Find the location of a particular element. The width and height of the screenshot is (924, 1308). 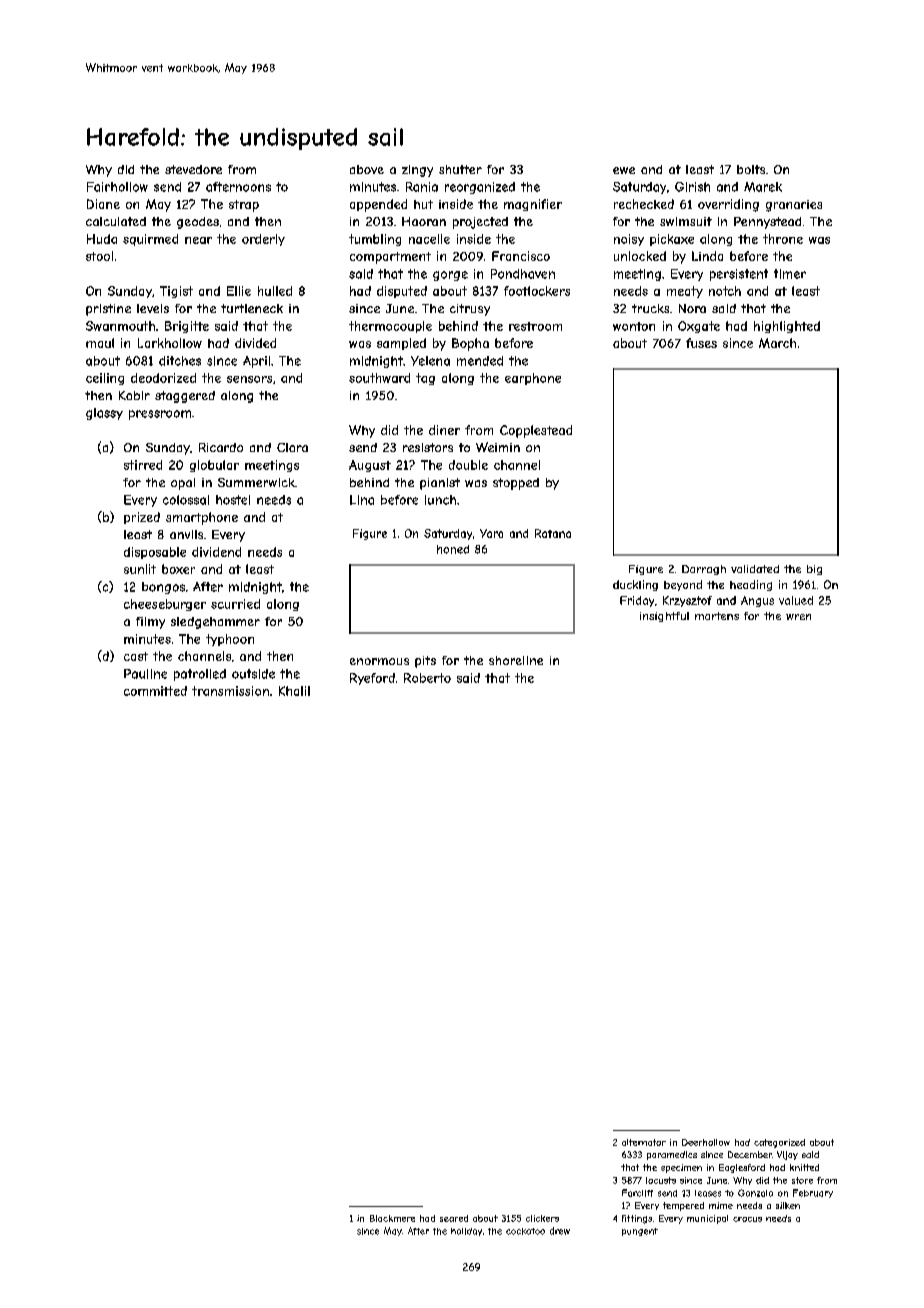

martens is located at coordinates (717, 616).
